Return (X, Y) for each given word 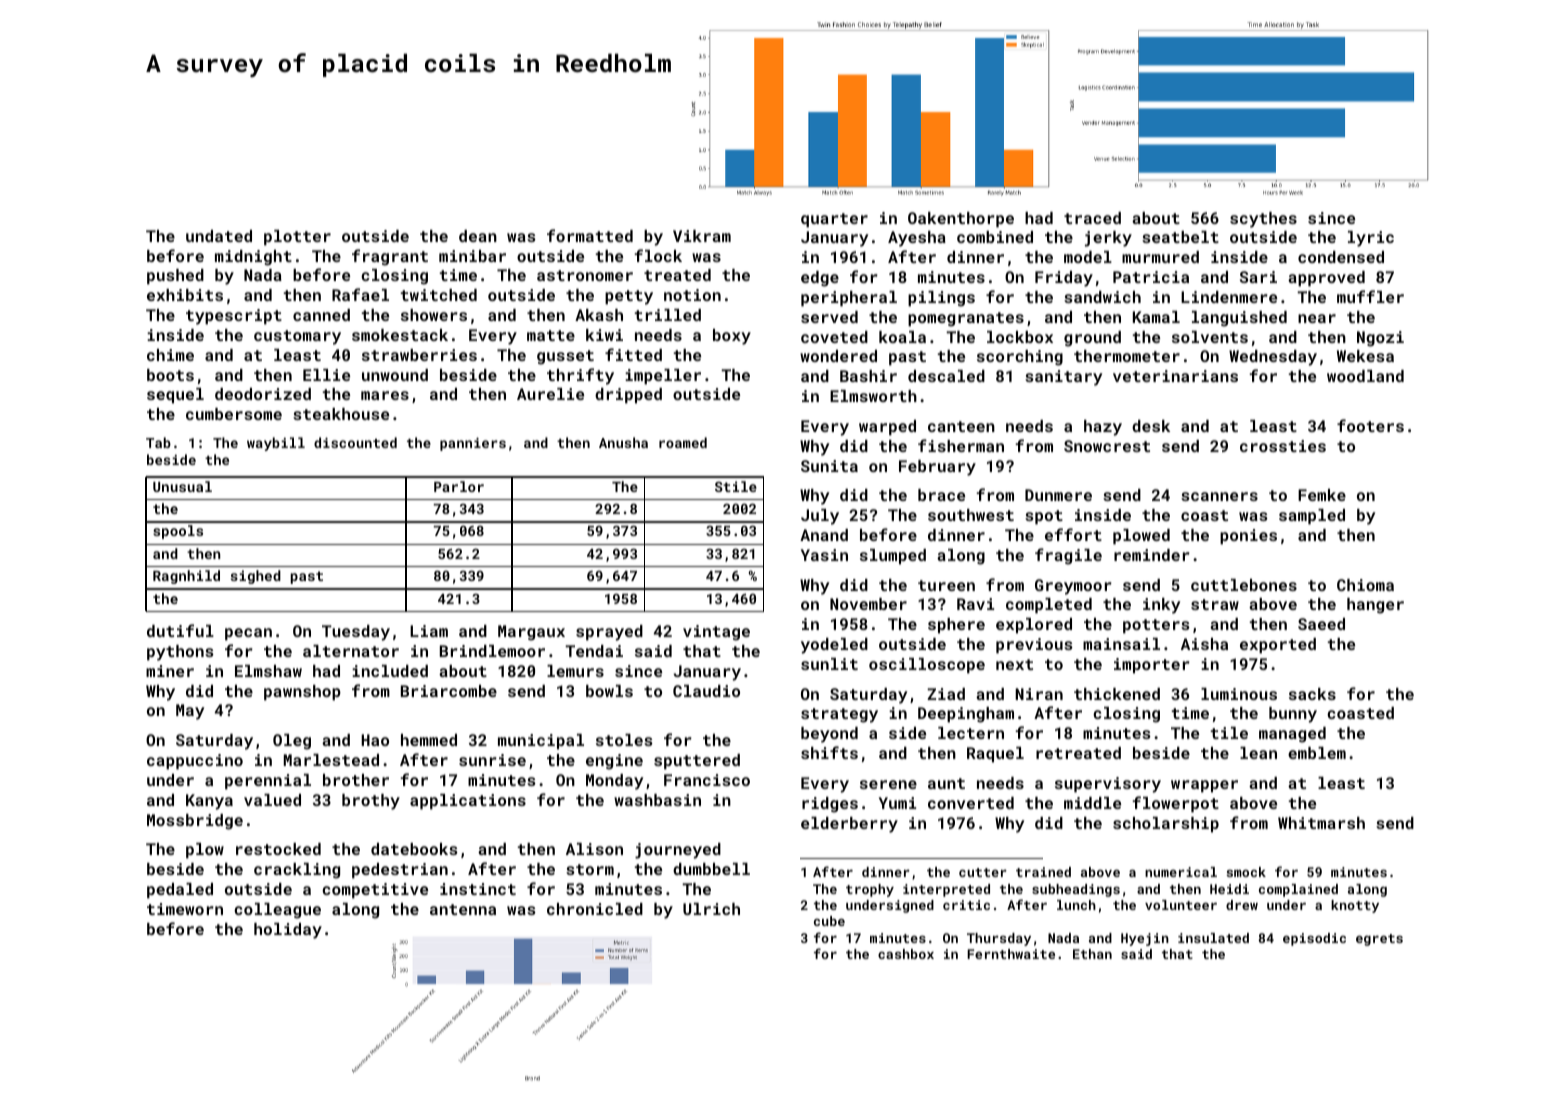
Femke (1322, 495)
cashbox (906, 954)
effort (1073, 534)
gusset (565, 357)
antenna (463, 909)
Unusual (182, 486)
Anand (824, 535)
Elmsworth (873, 396)
